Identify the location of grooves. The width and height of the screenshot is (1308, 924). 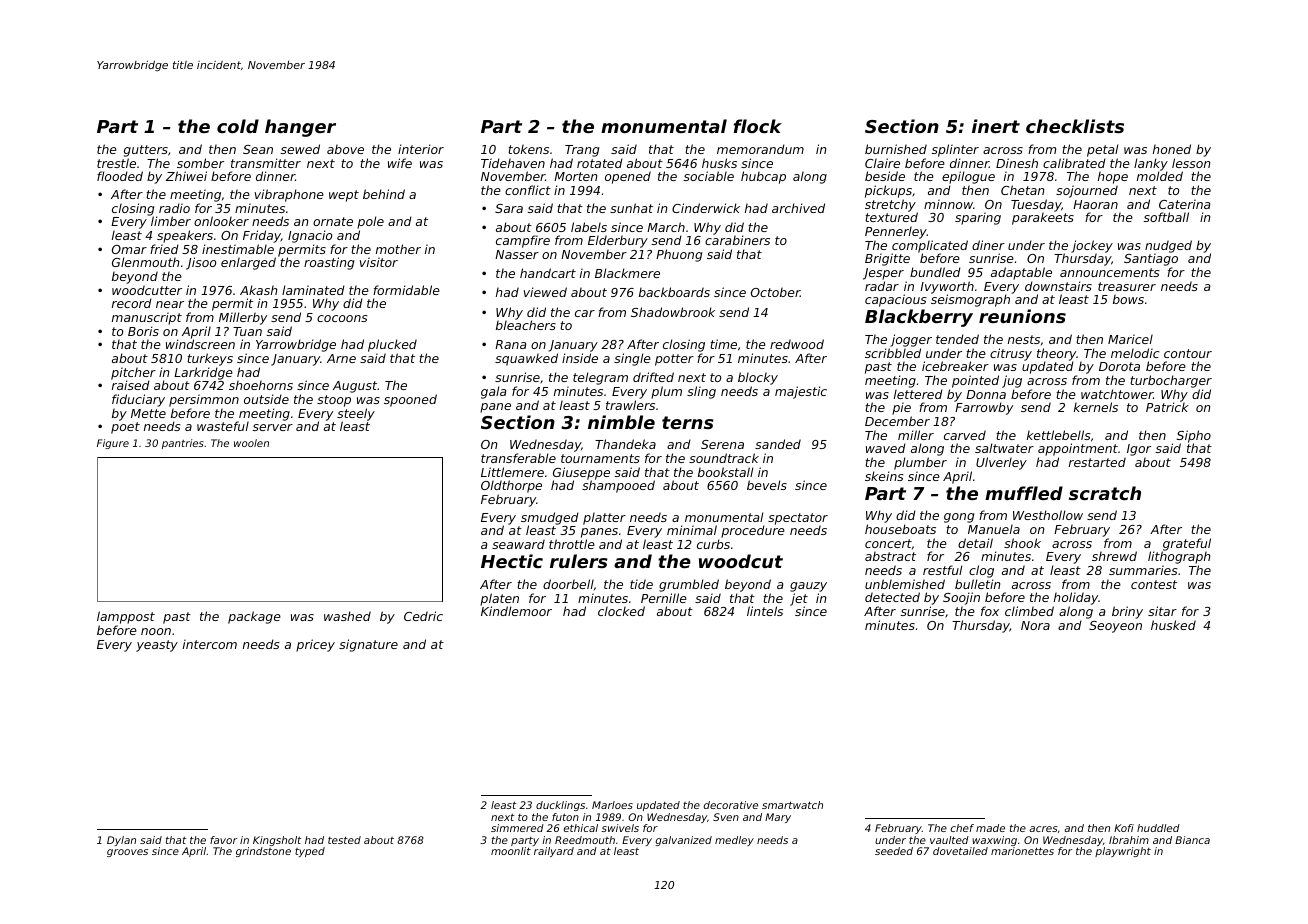
(127, 853).
